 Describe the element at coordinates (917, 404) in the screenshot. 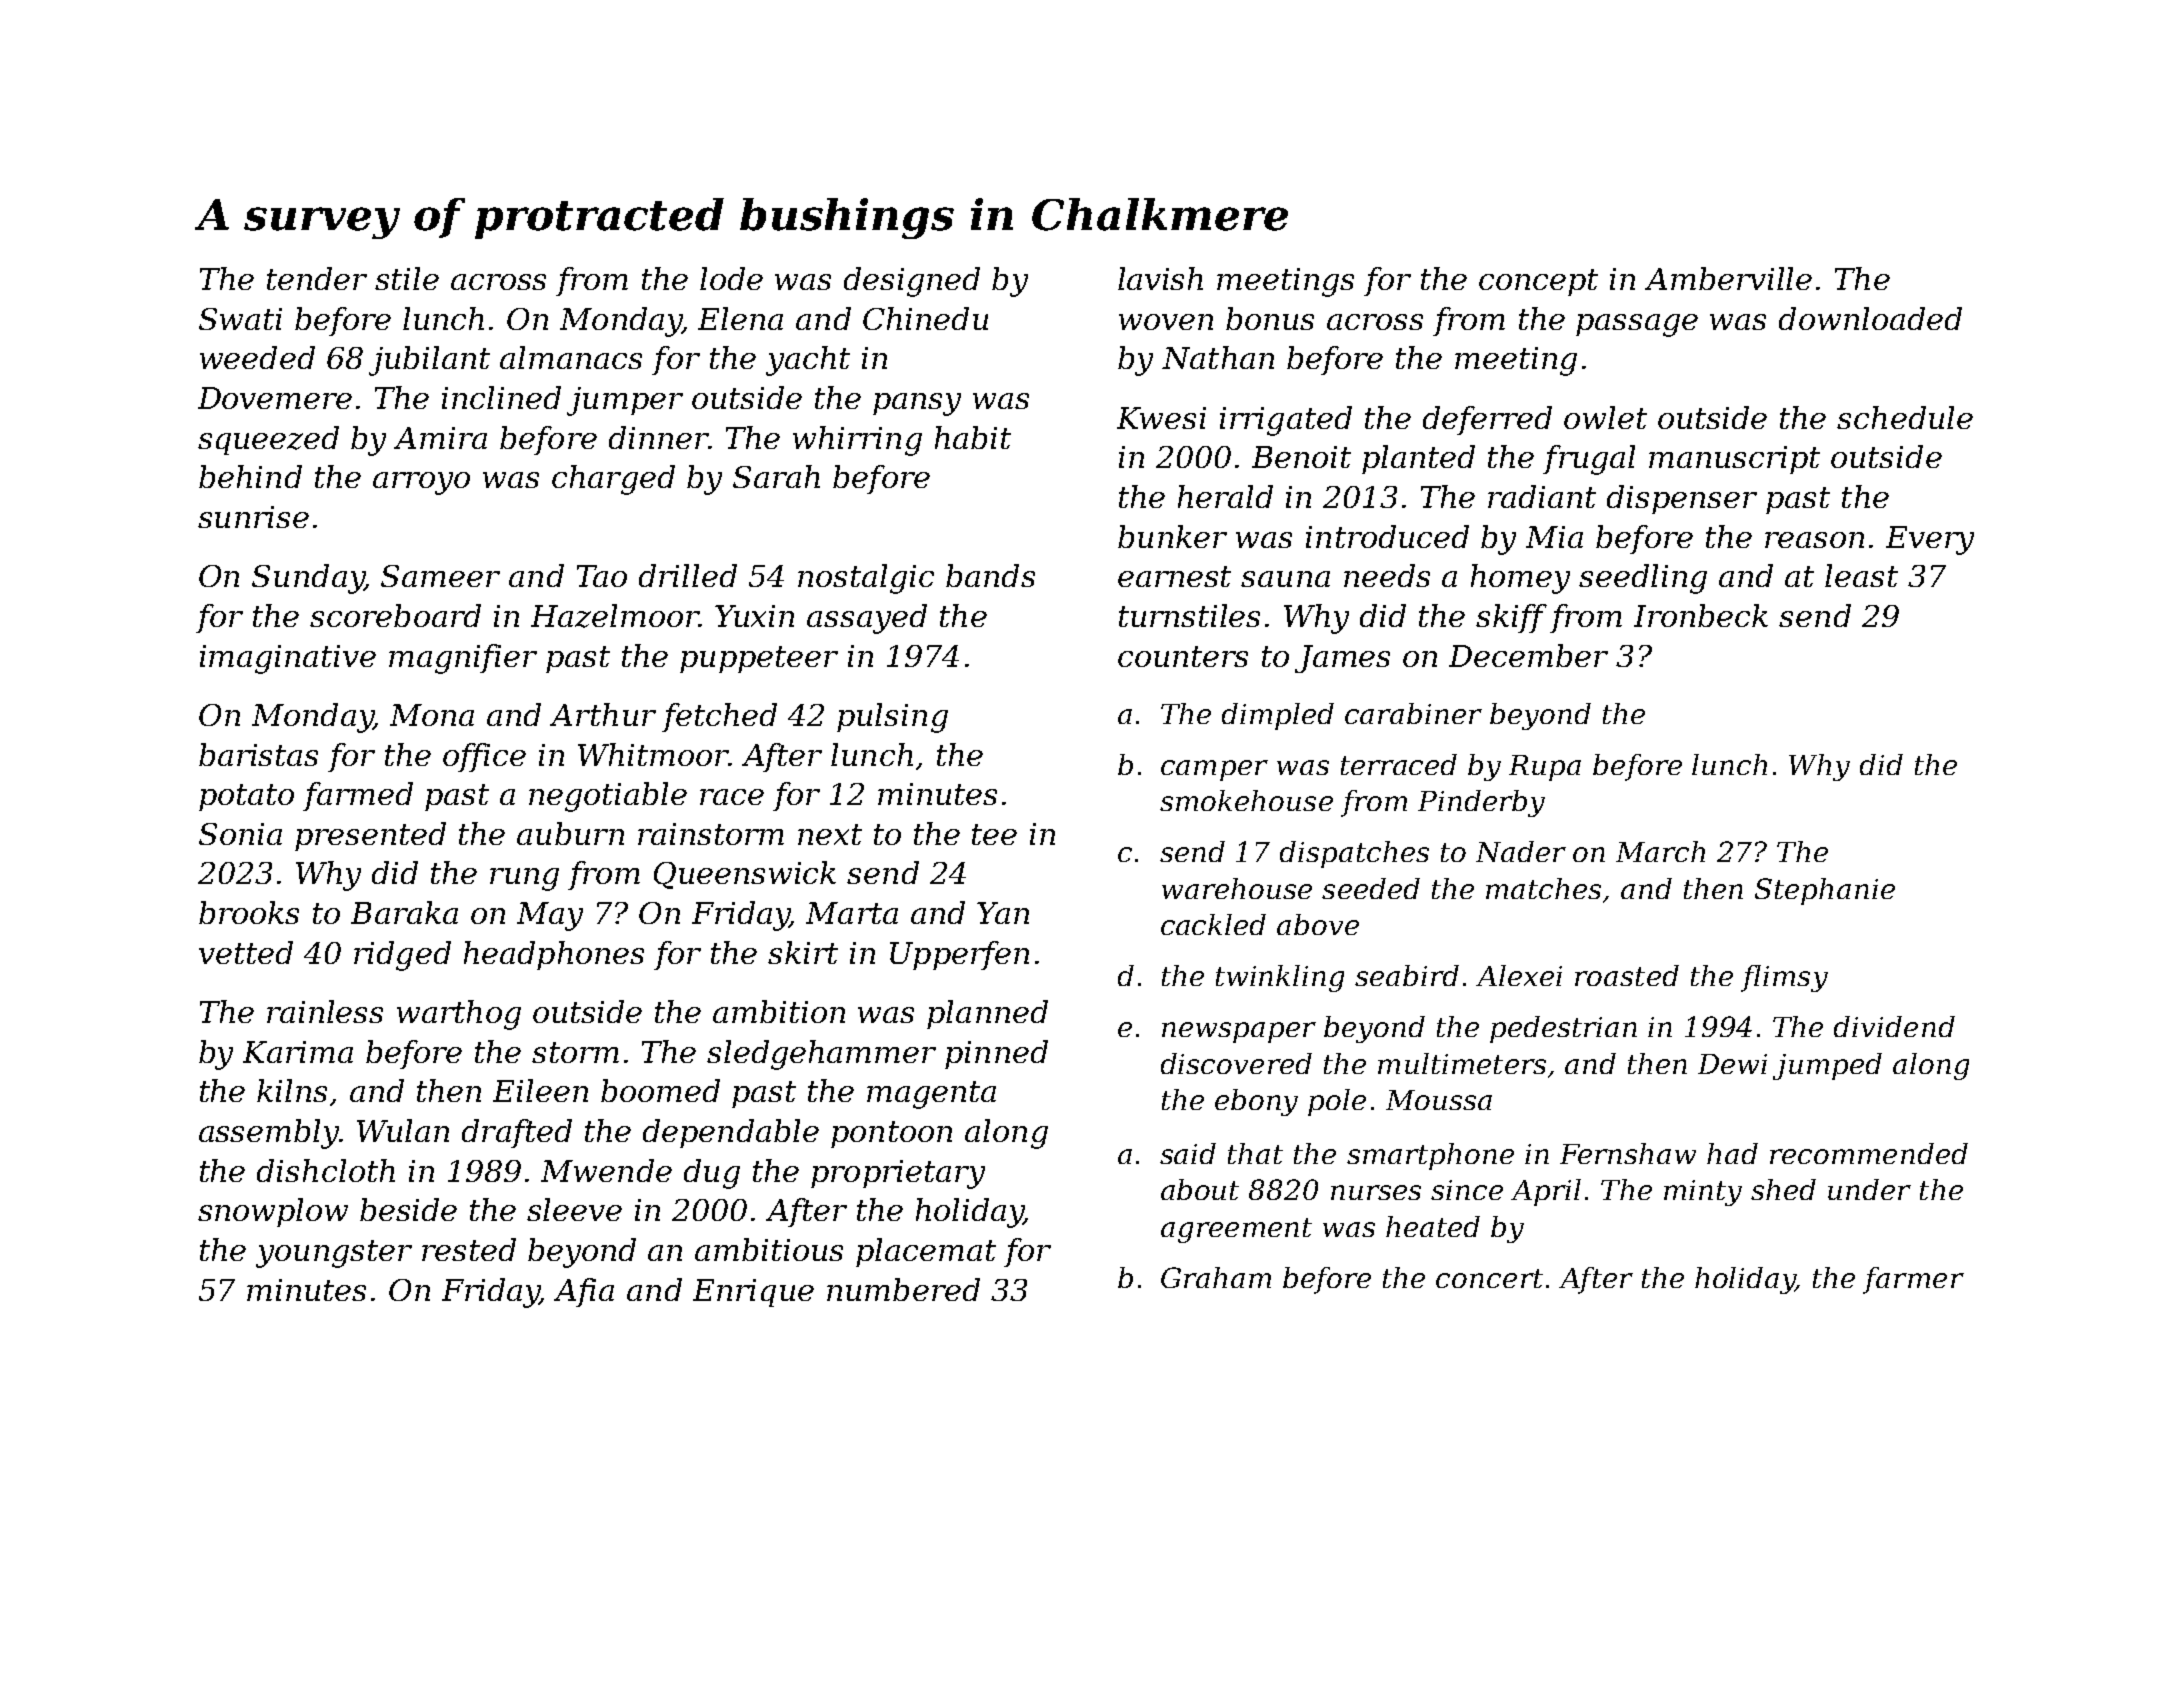

I see `pansy` at that location.
